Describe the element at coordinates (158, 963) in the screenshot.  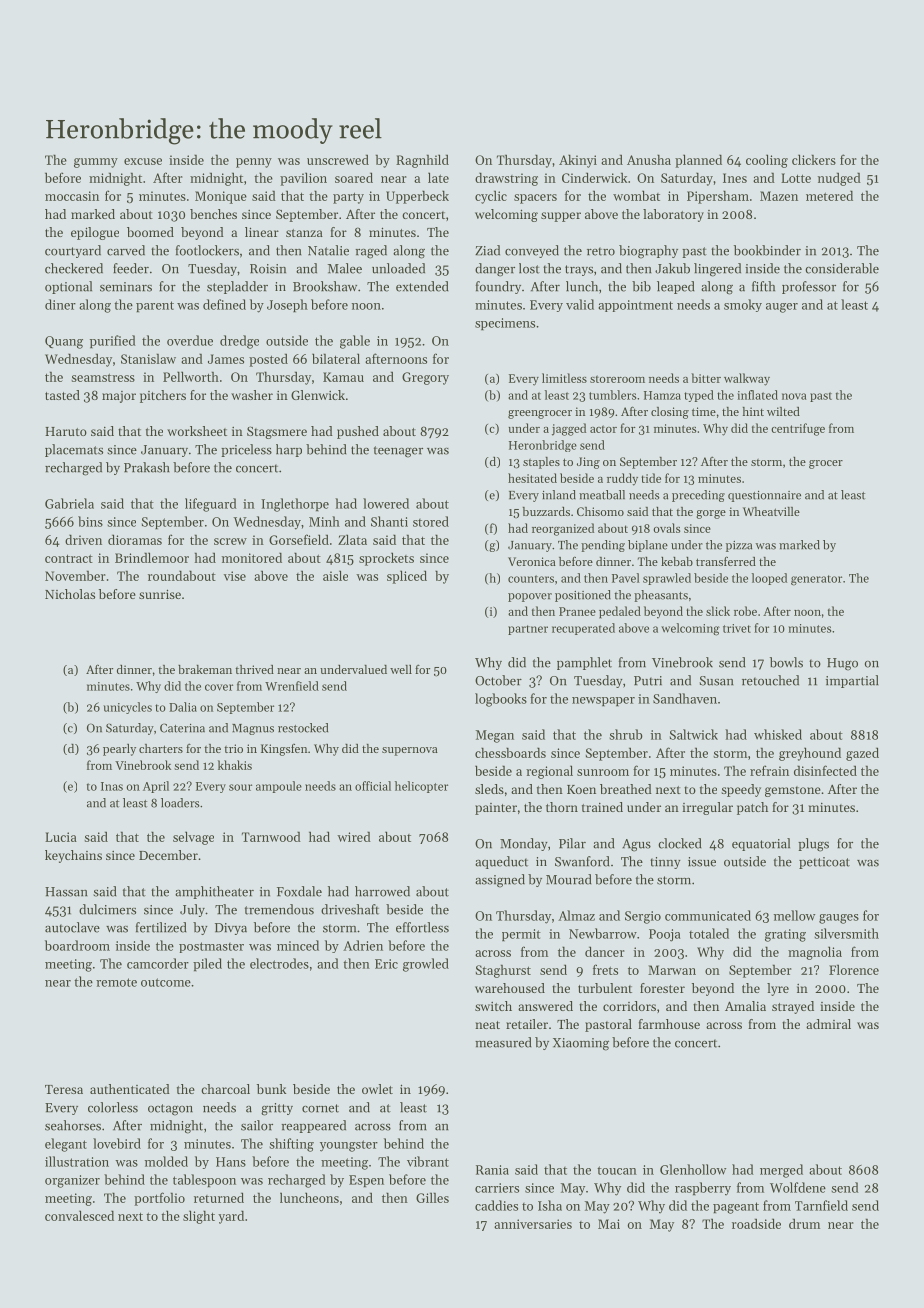
I see `camcorder` at that location.
